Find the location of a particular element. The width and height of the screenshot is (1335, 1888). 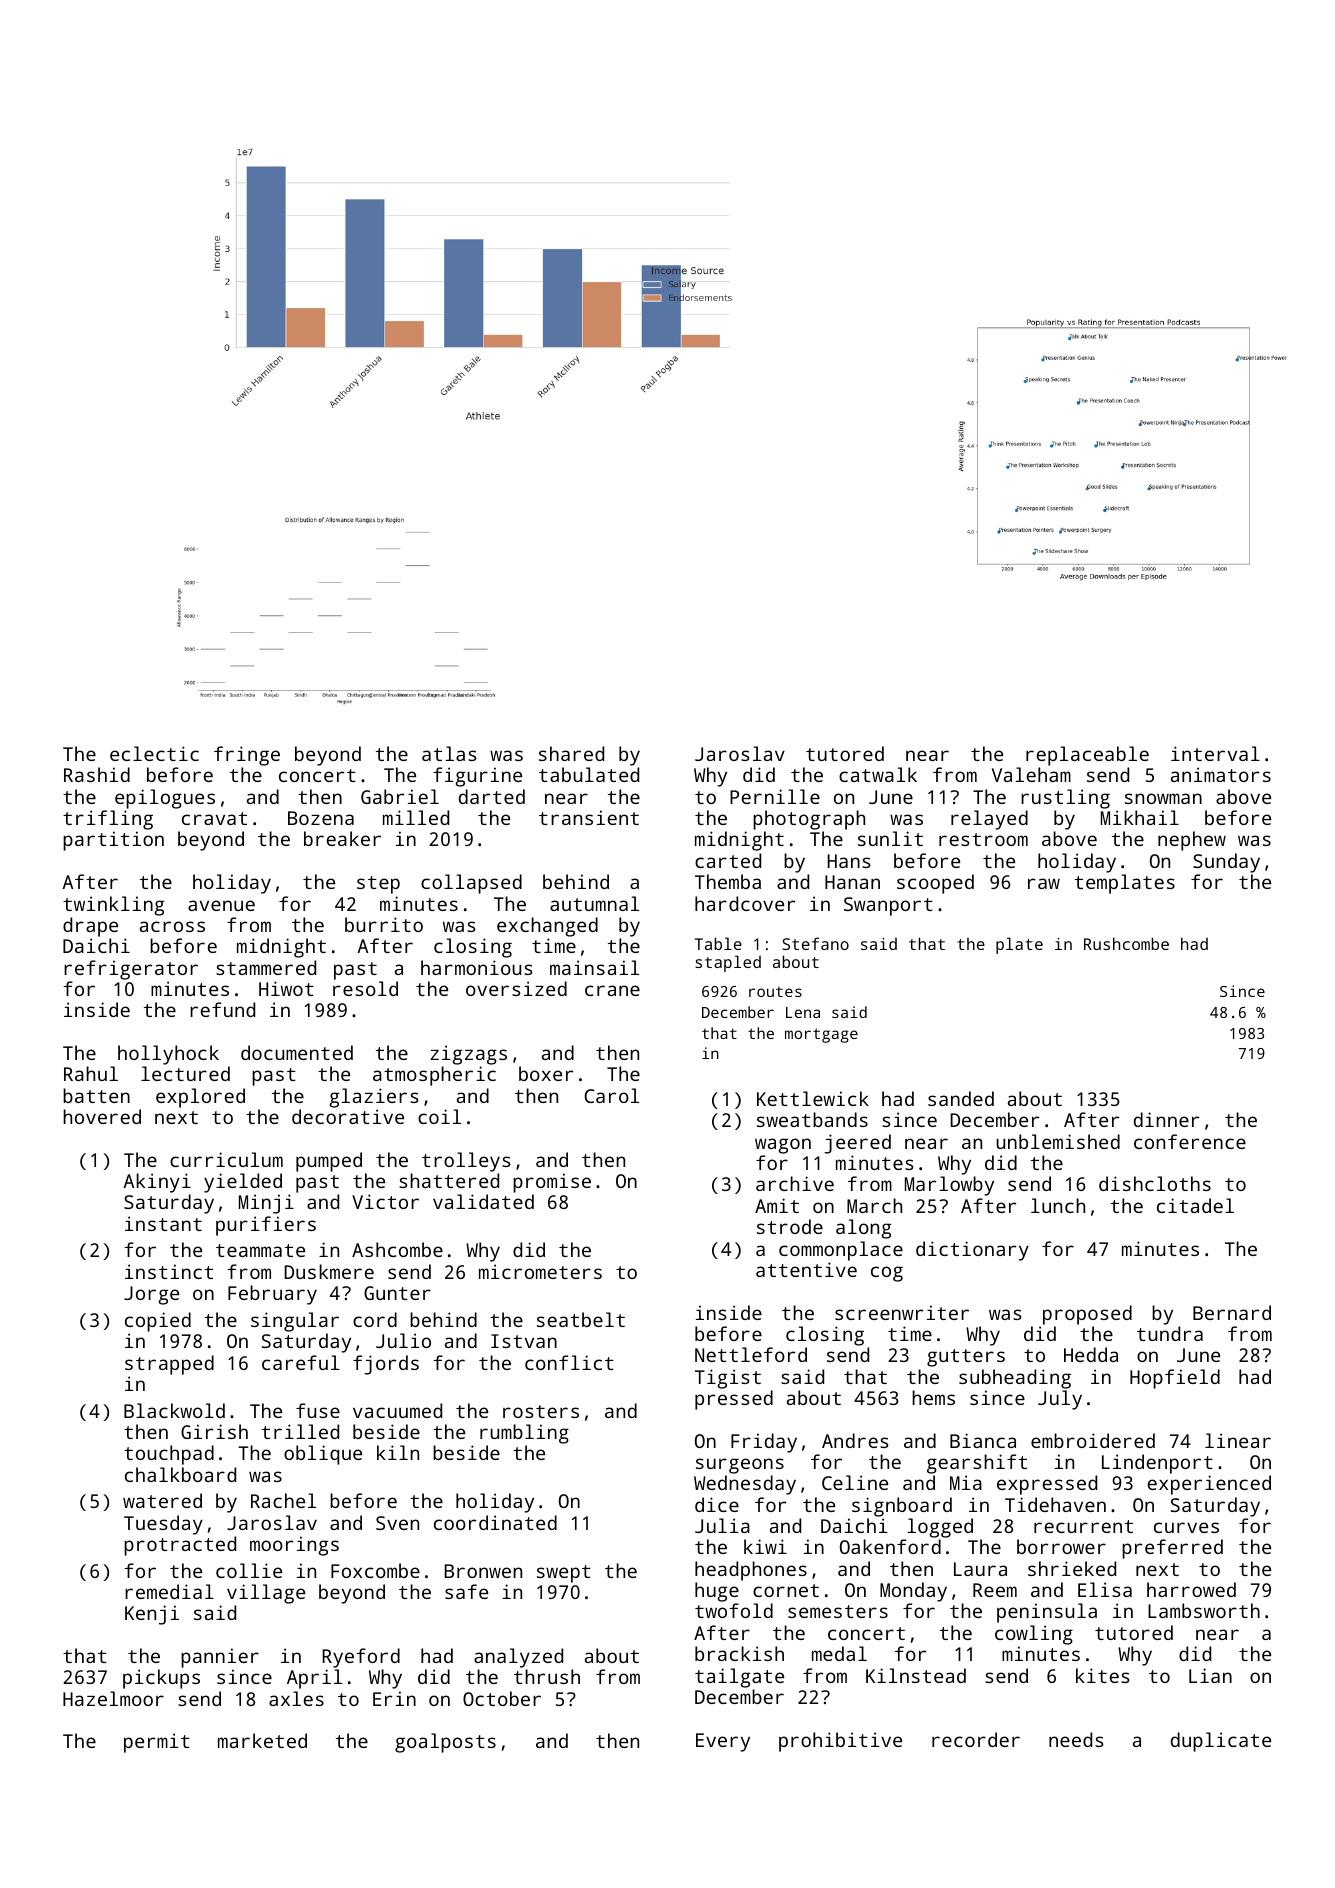

collapsed is located at coordinates (471, 884).
